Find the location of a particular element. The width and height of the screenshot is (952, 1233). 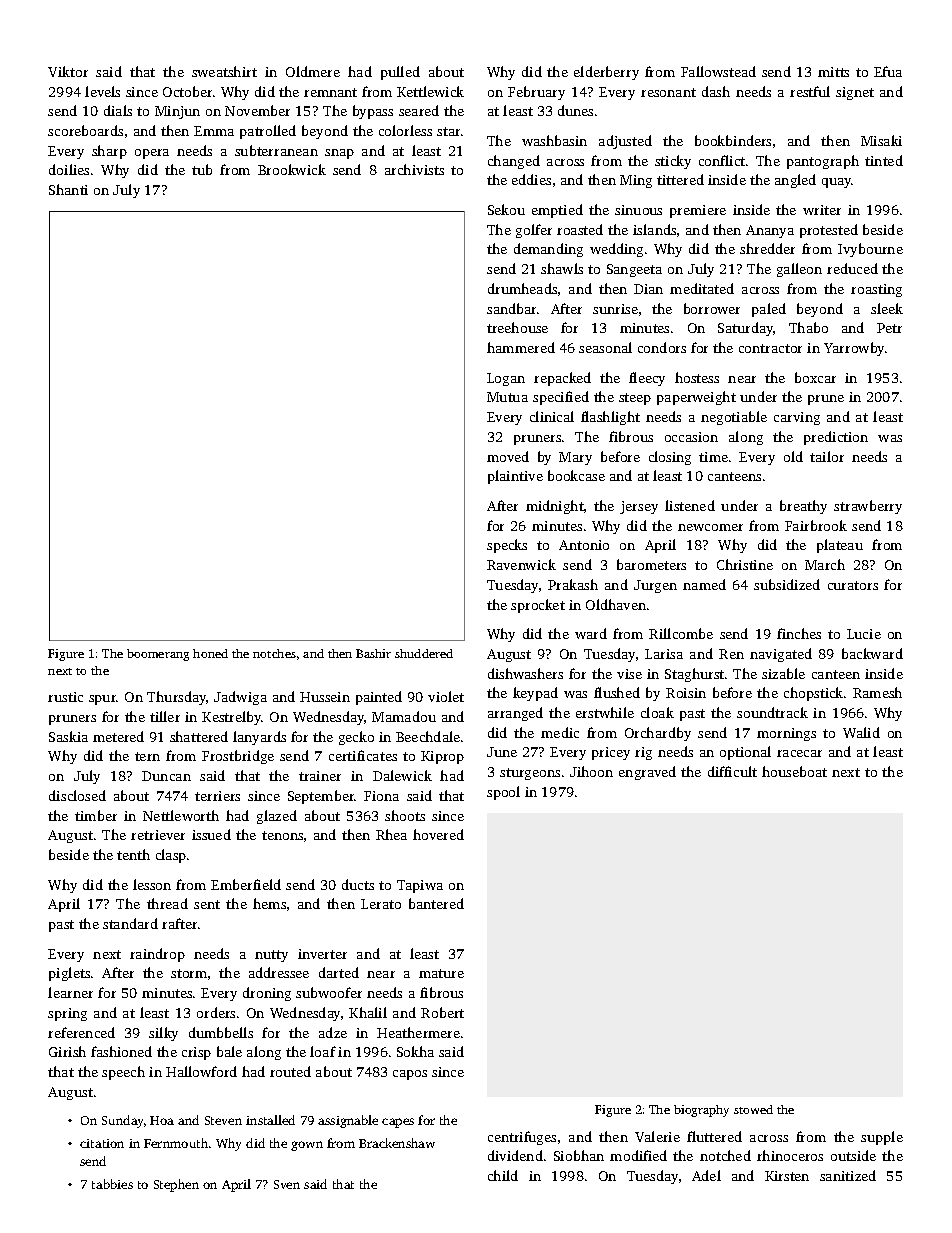

rustic is located at coordinates (65, 697).
